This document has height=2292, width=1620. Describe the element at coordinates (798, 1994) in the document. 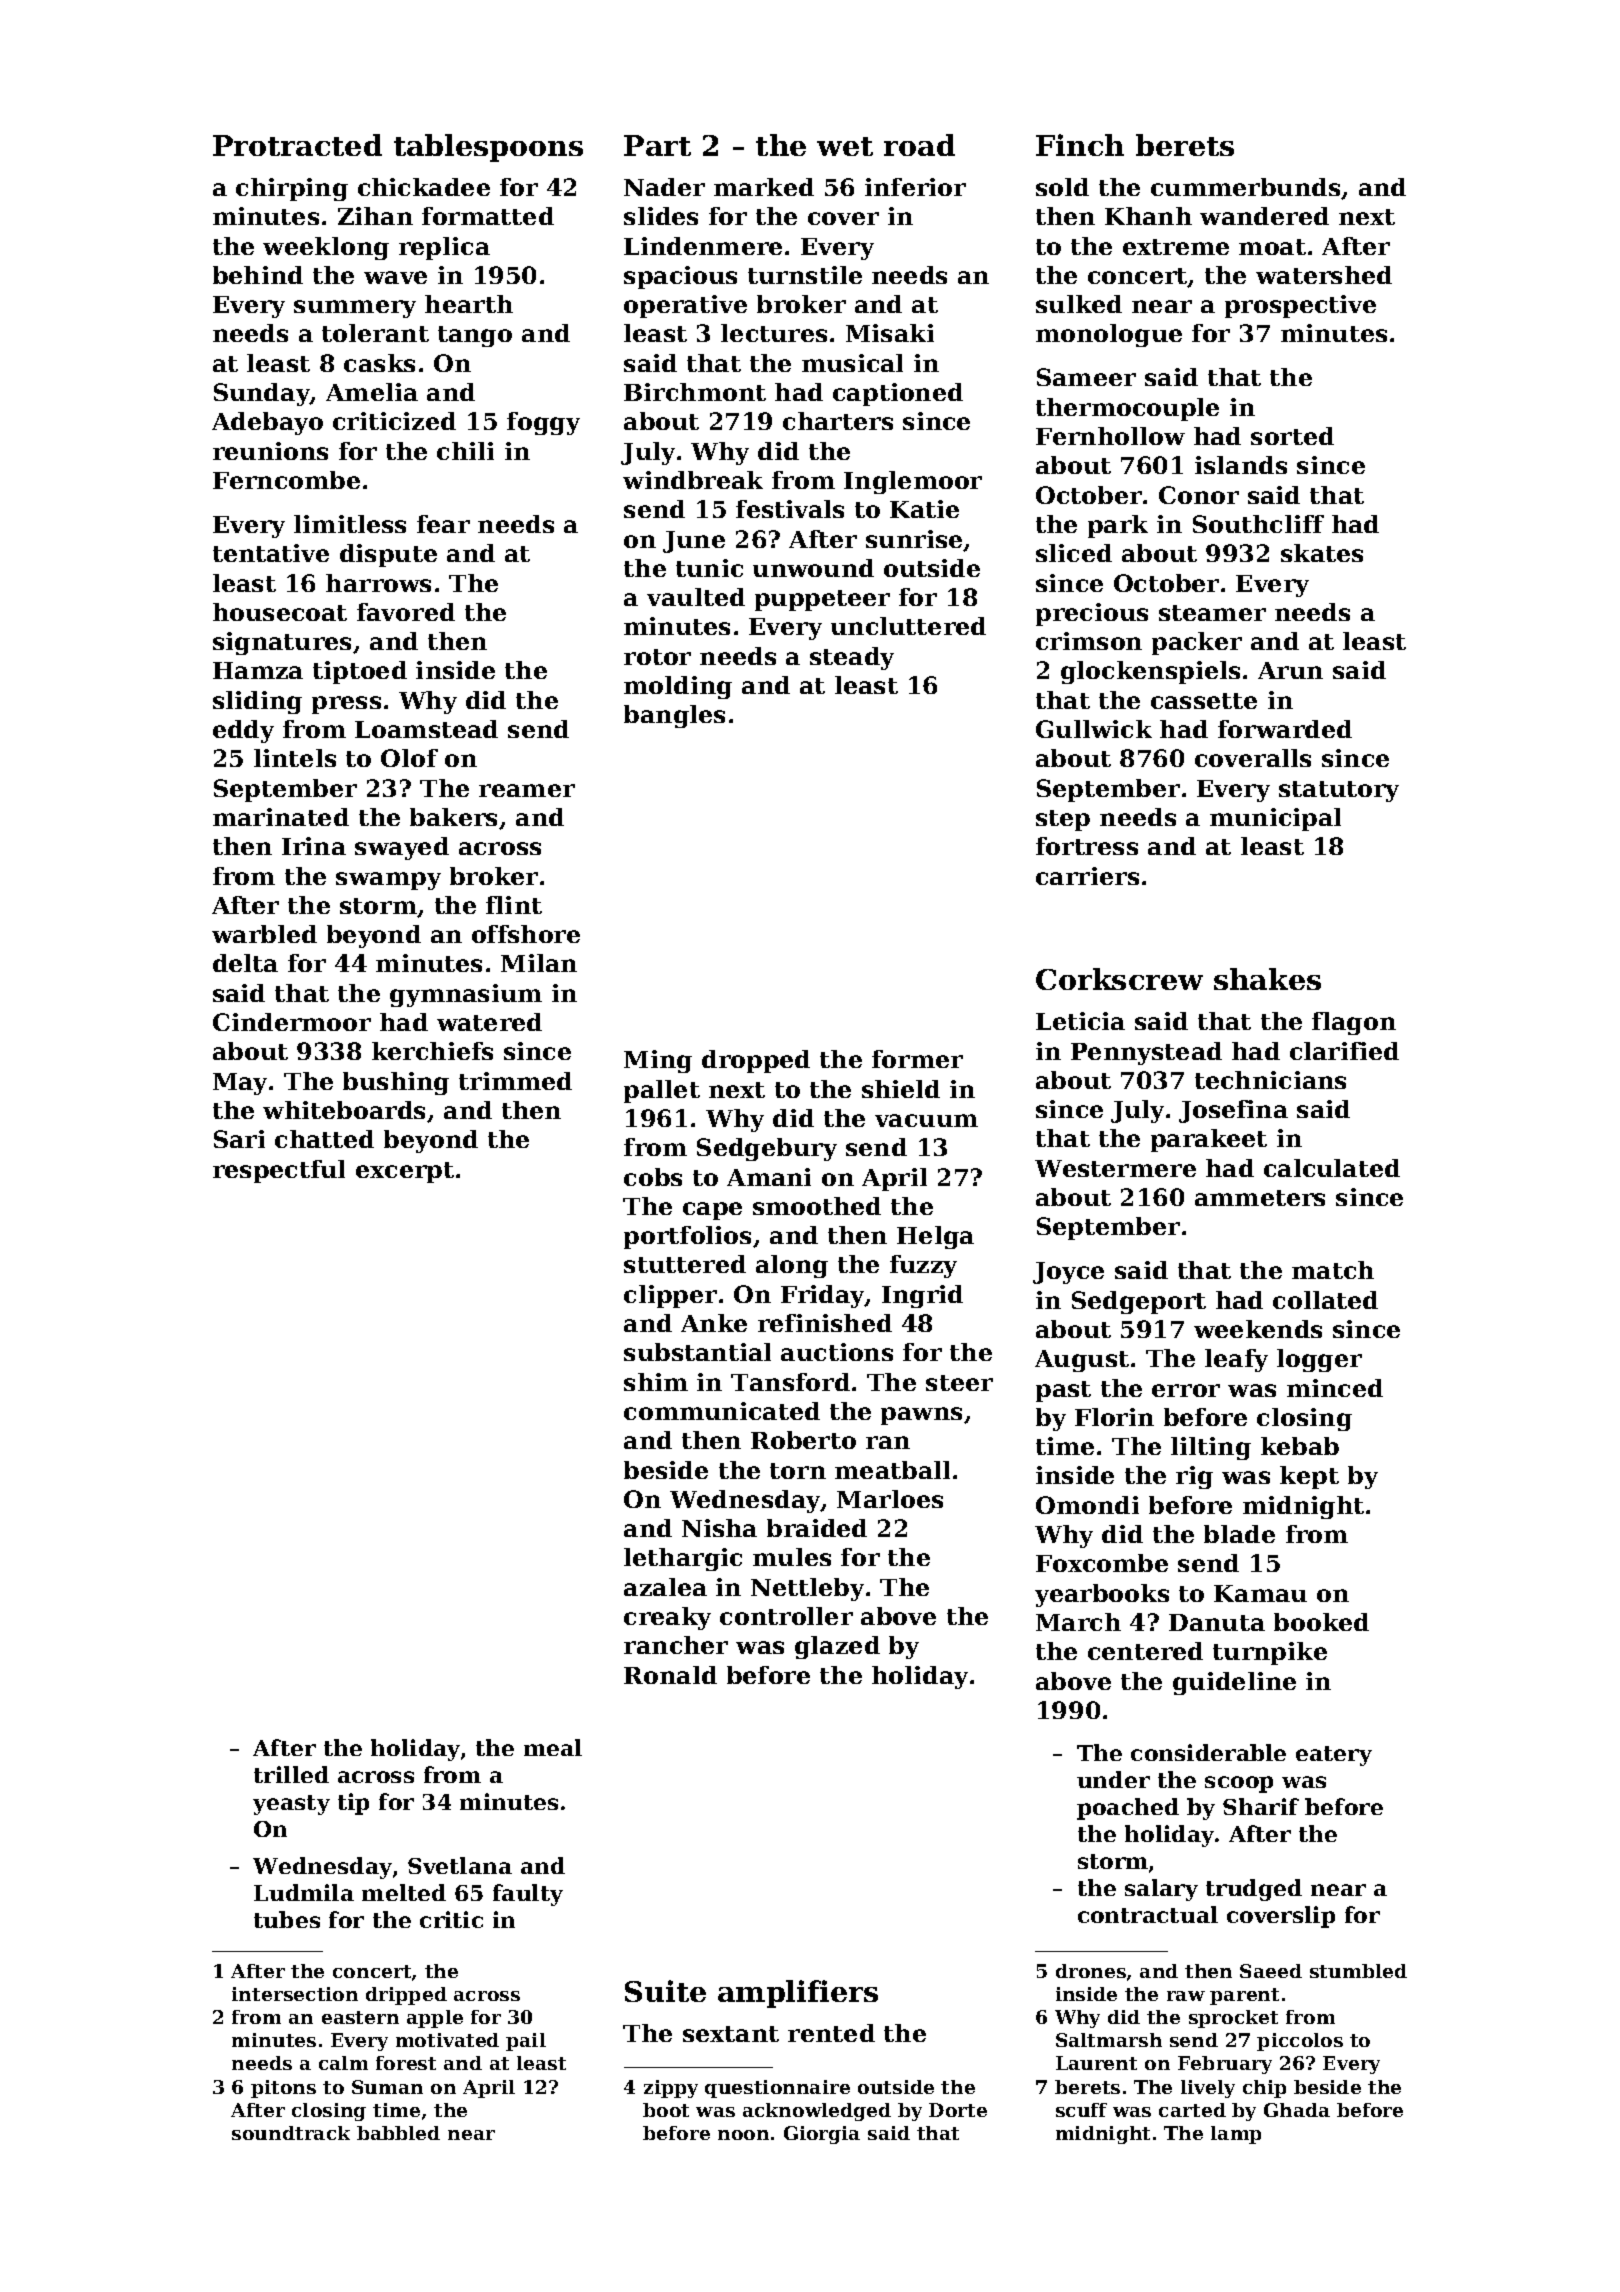

I see `amplifiers` at that location.
